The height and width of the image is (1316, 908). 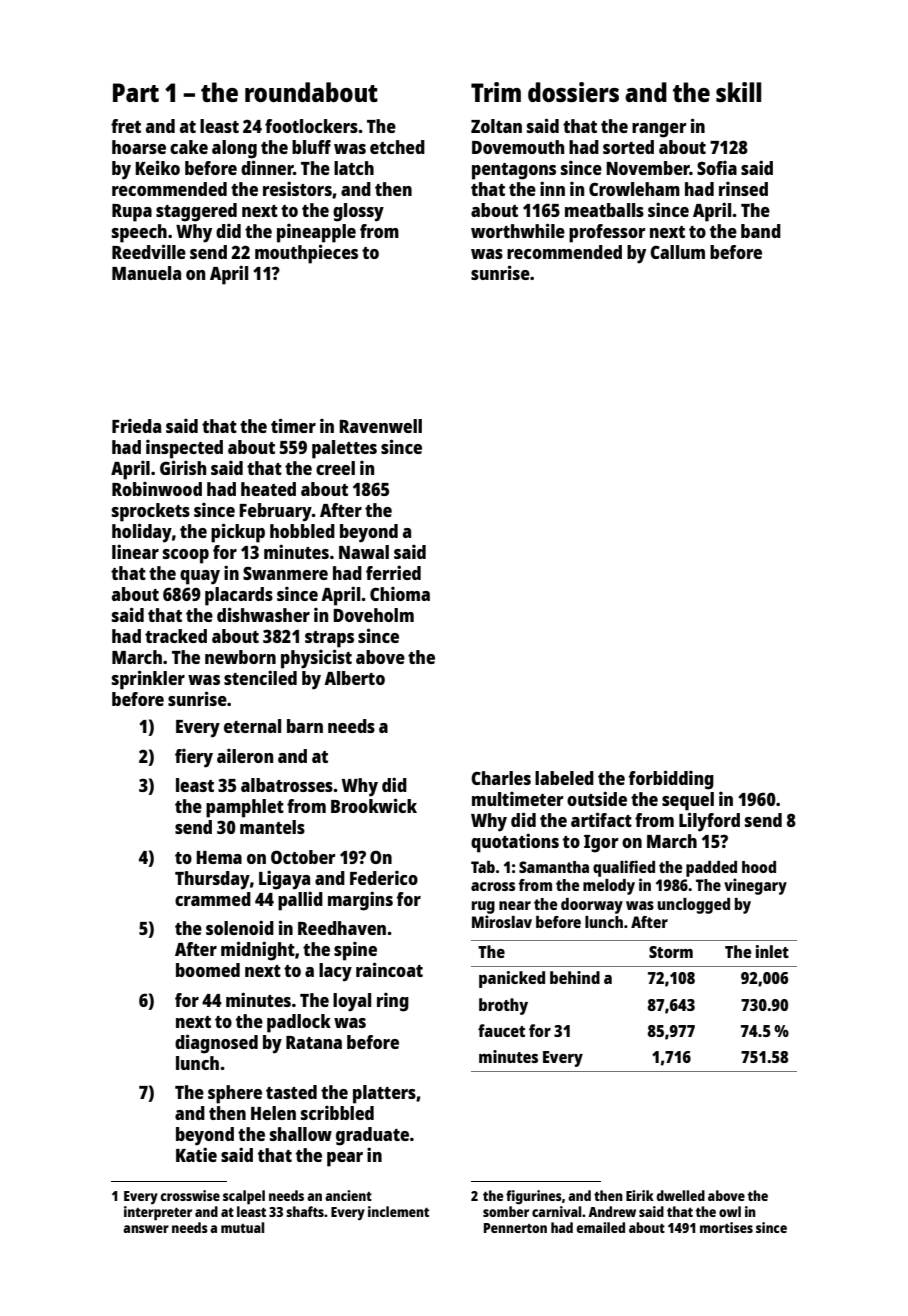 What do you see at coordinates (305, 1211) in the image?
I see `shafts` at bounding box center [305, 1211].
